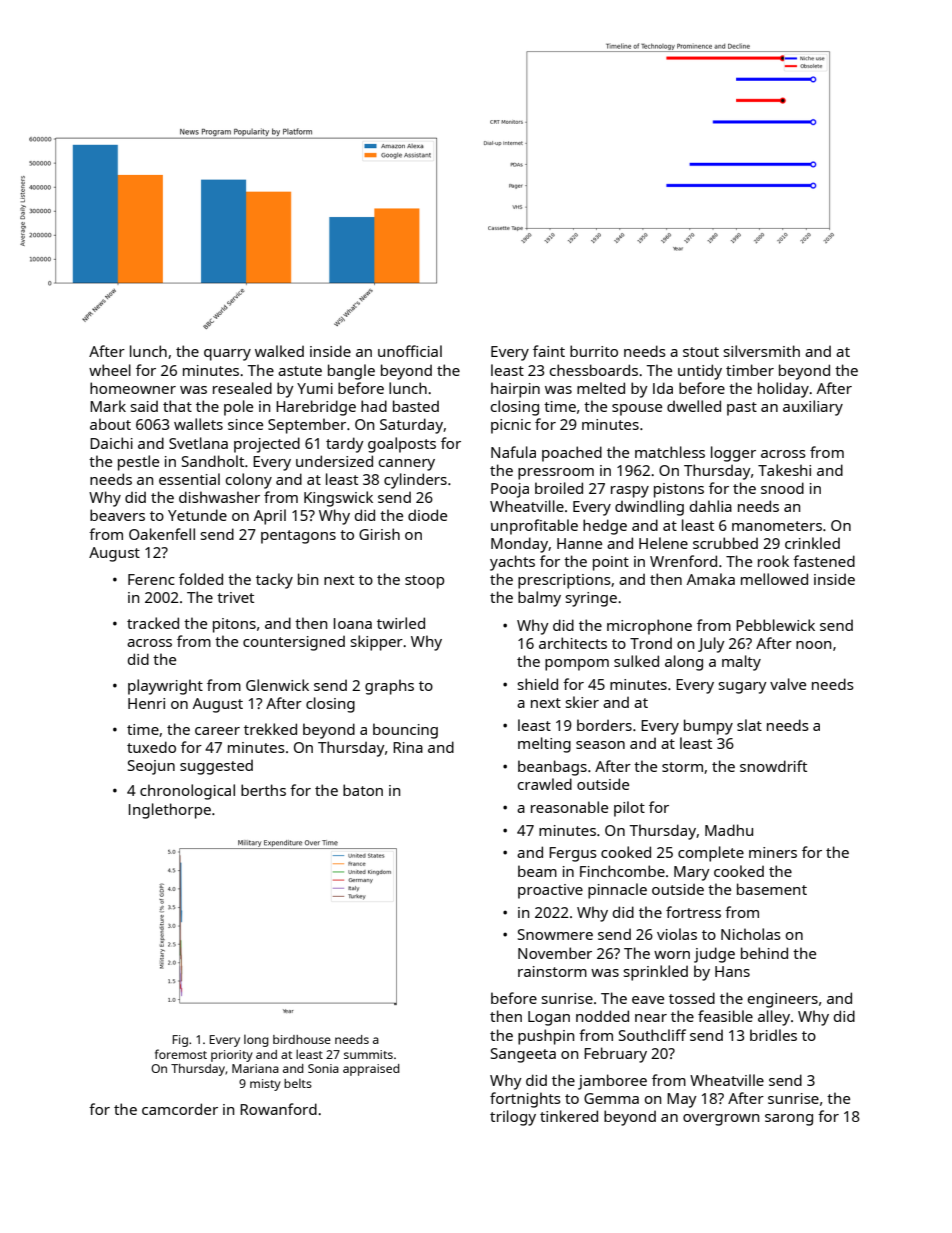 The width and height of the screenshot is (952, 1233). I want to click on quarry, so click(227, 355).
